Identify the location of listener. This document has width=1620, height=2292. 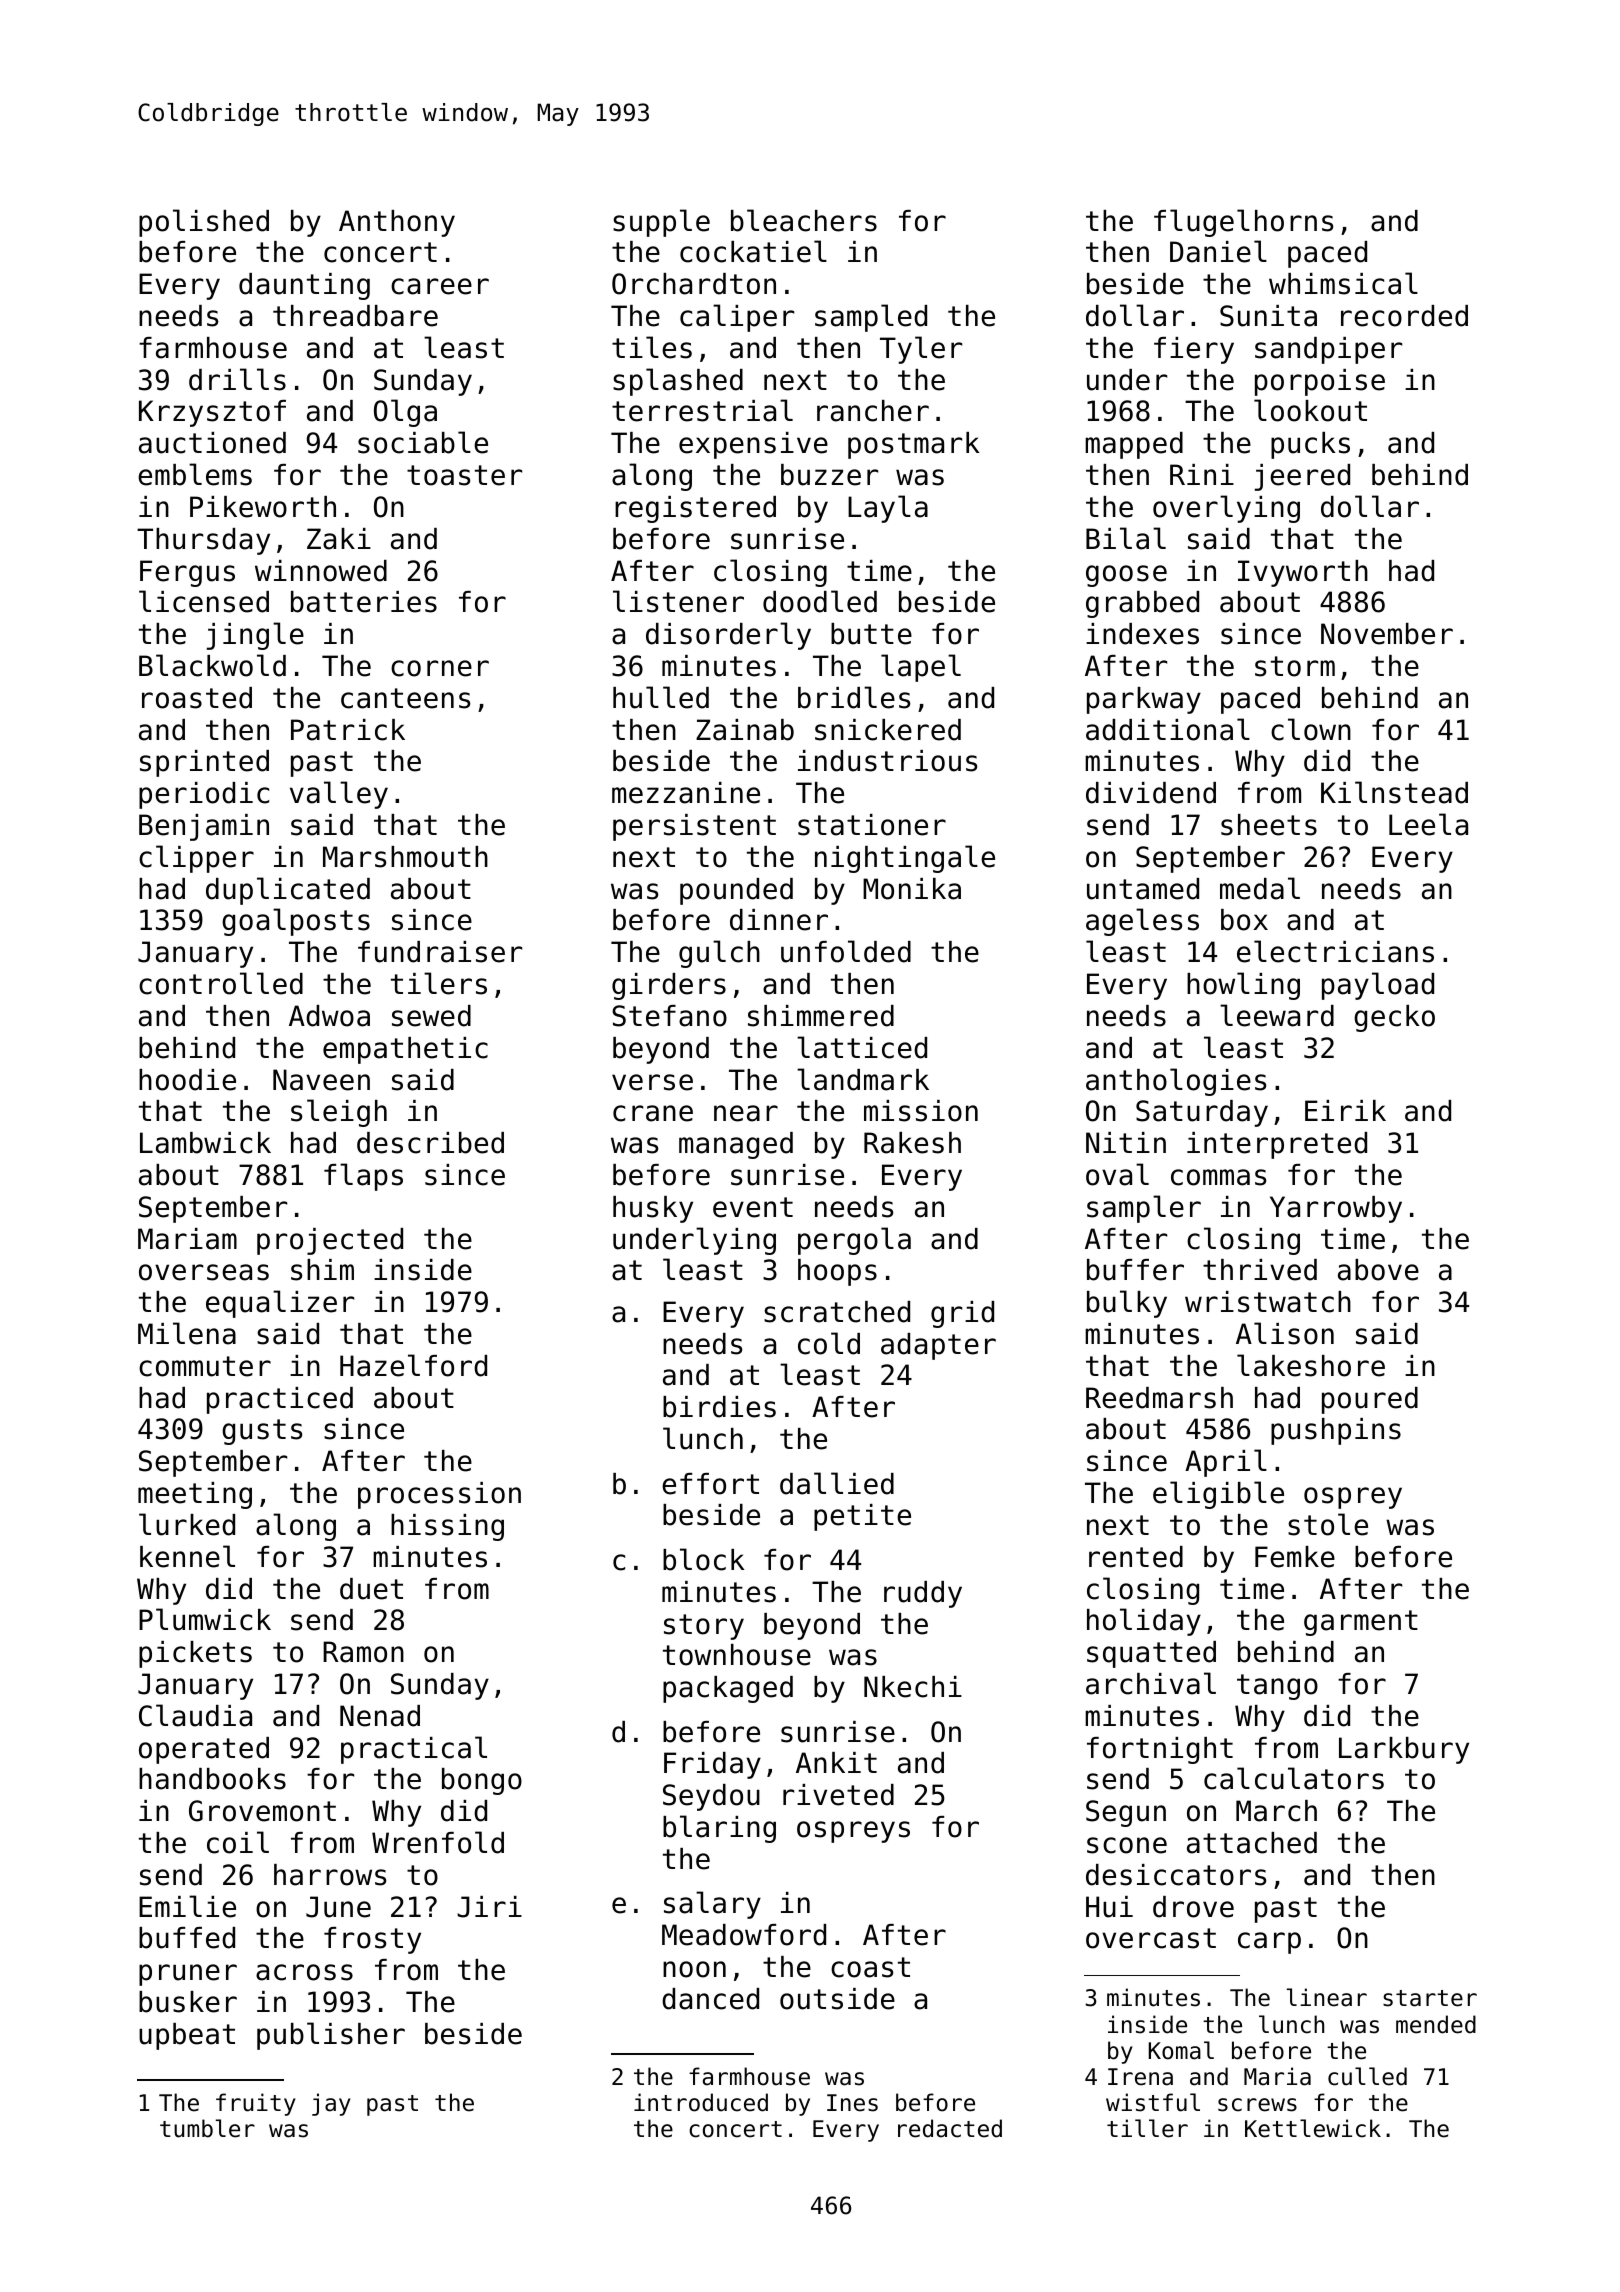
(678, 601).
